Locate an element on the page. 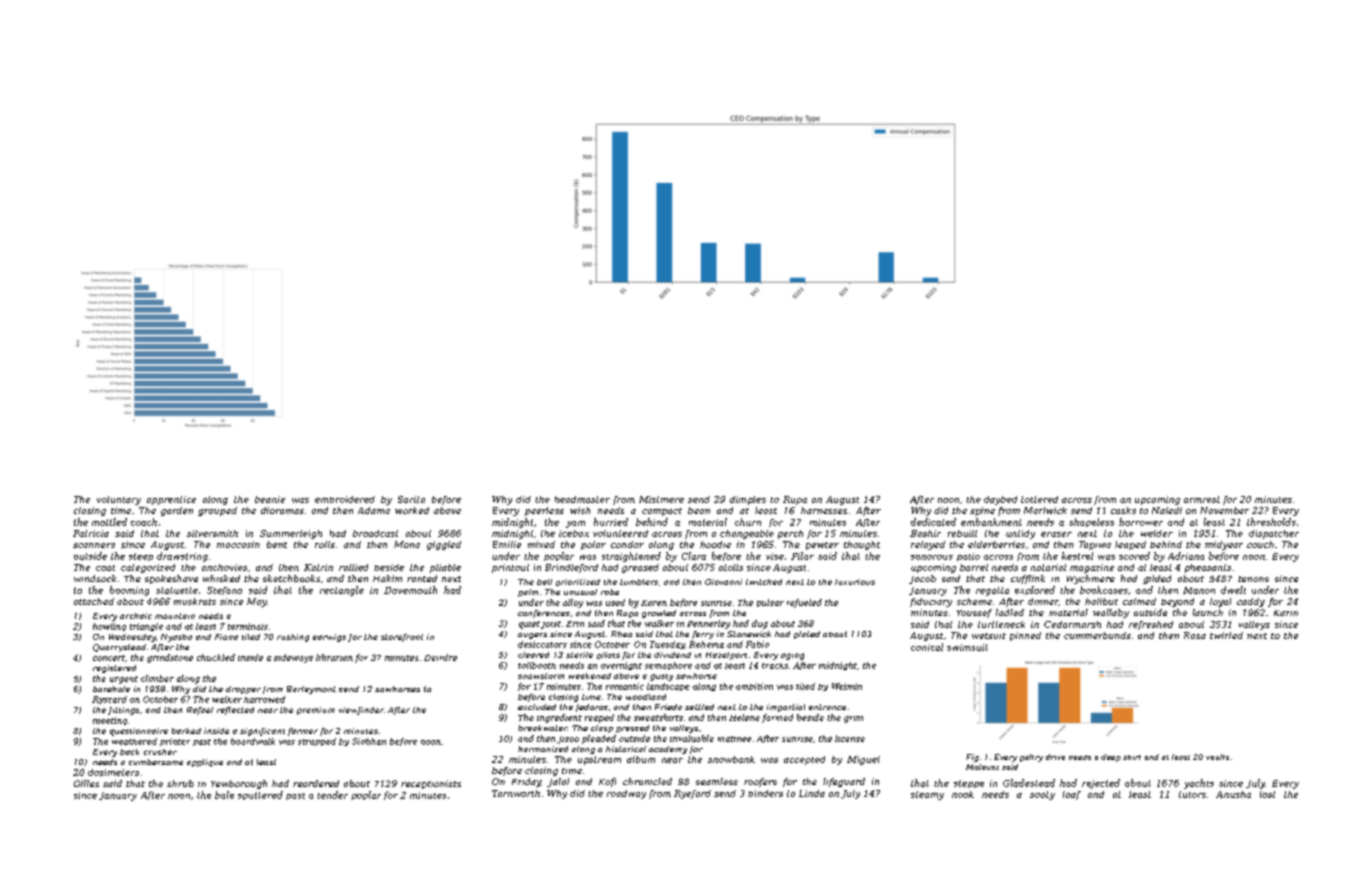 This page has width=1372, height=887. applique is located at coordinates (205, 763).
